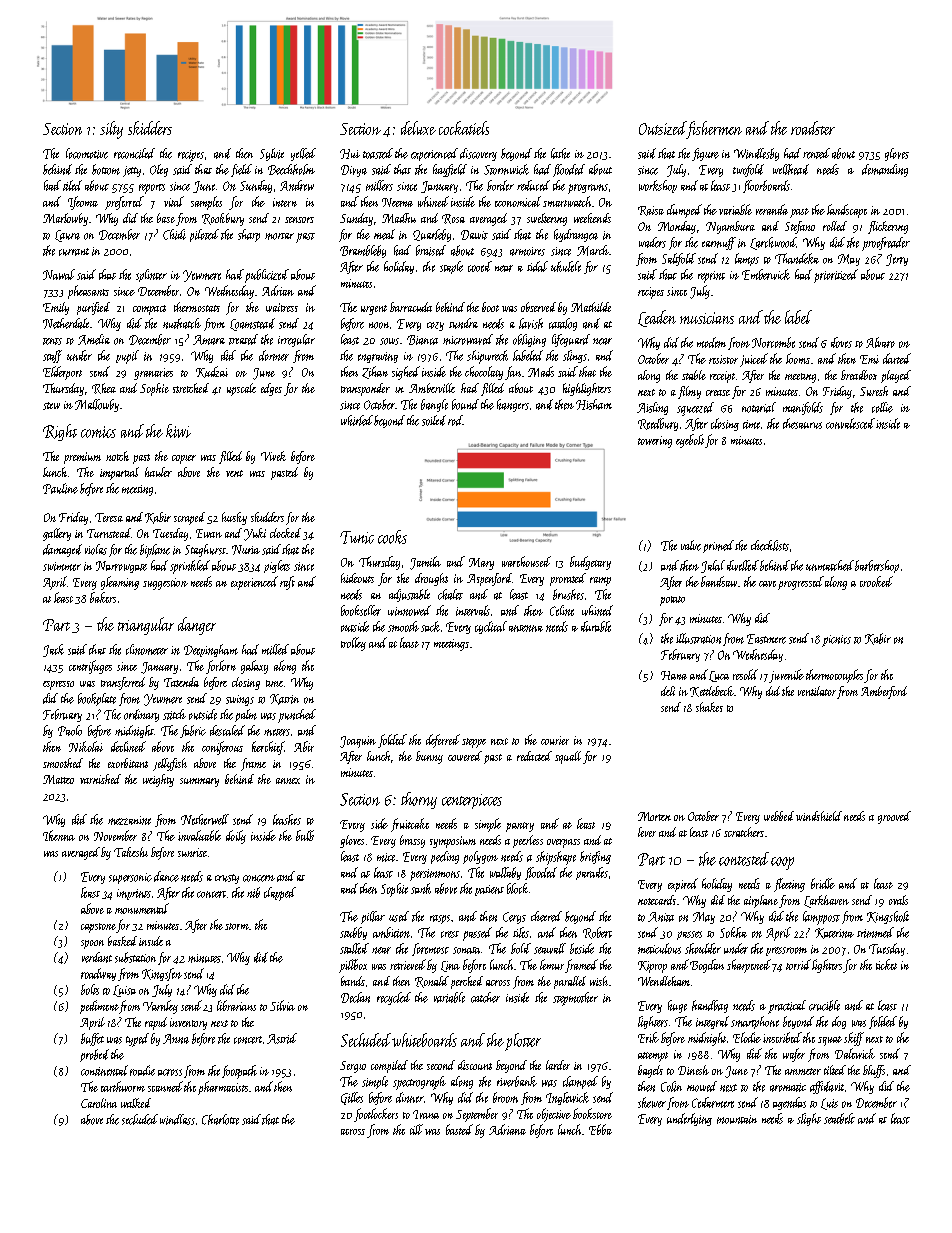  I want to click on rented, so click(816, 153).
